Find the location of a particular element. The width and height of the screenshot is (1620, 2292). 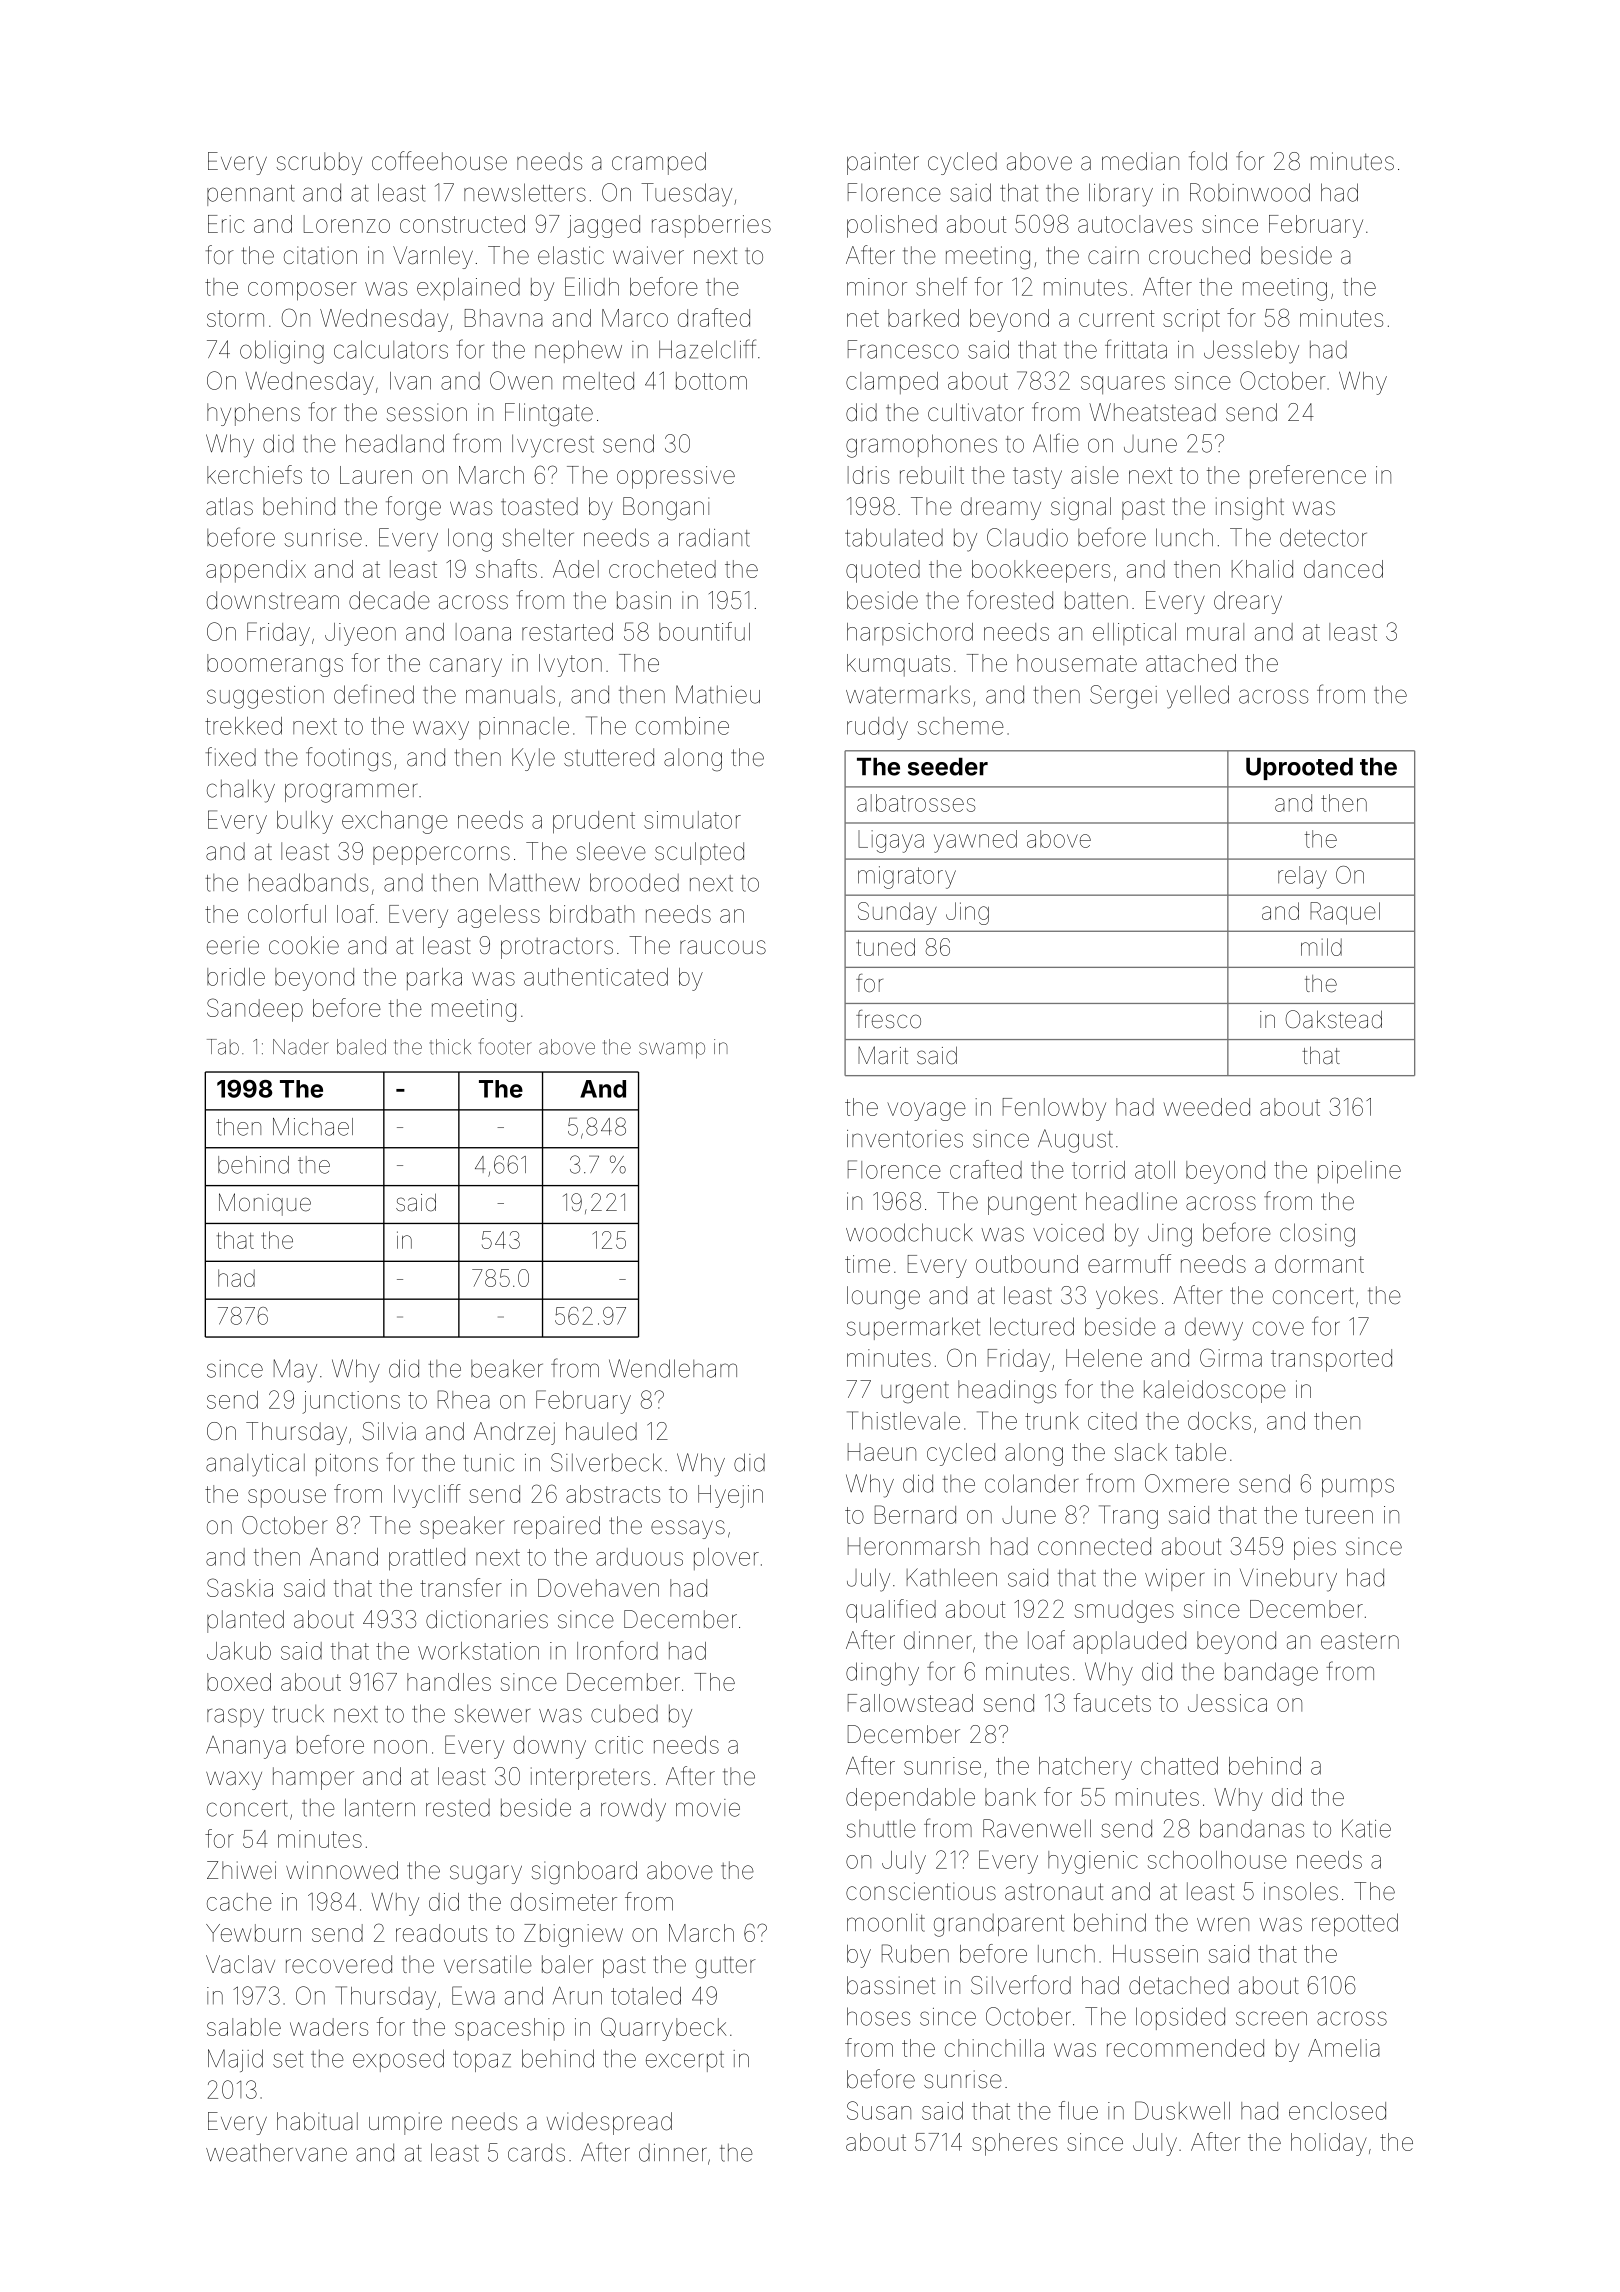

ruddy is located at coordinates (877, 728).
